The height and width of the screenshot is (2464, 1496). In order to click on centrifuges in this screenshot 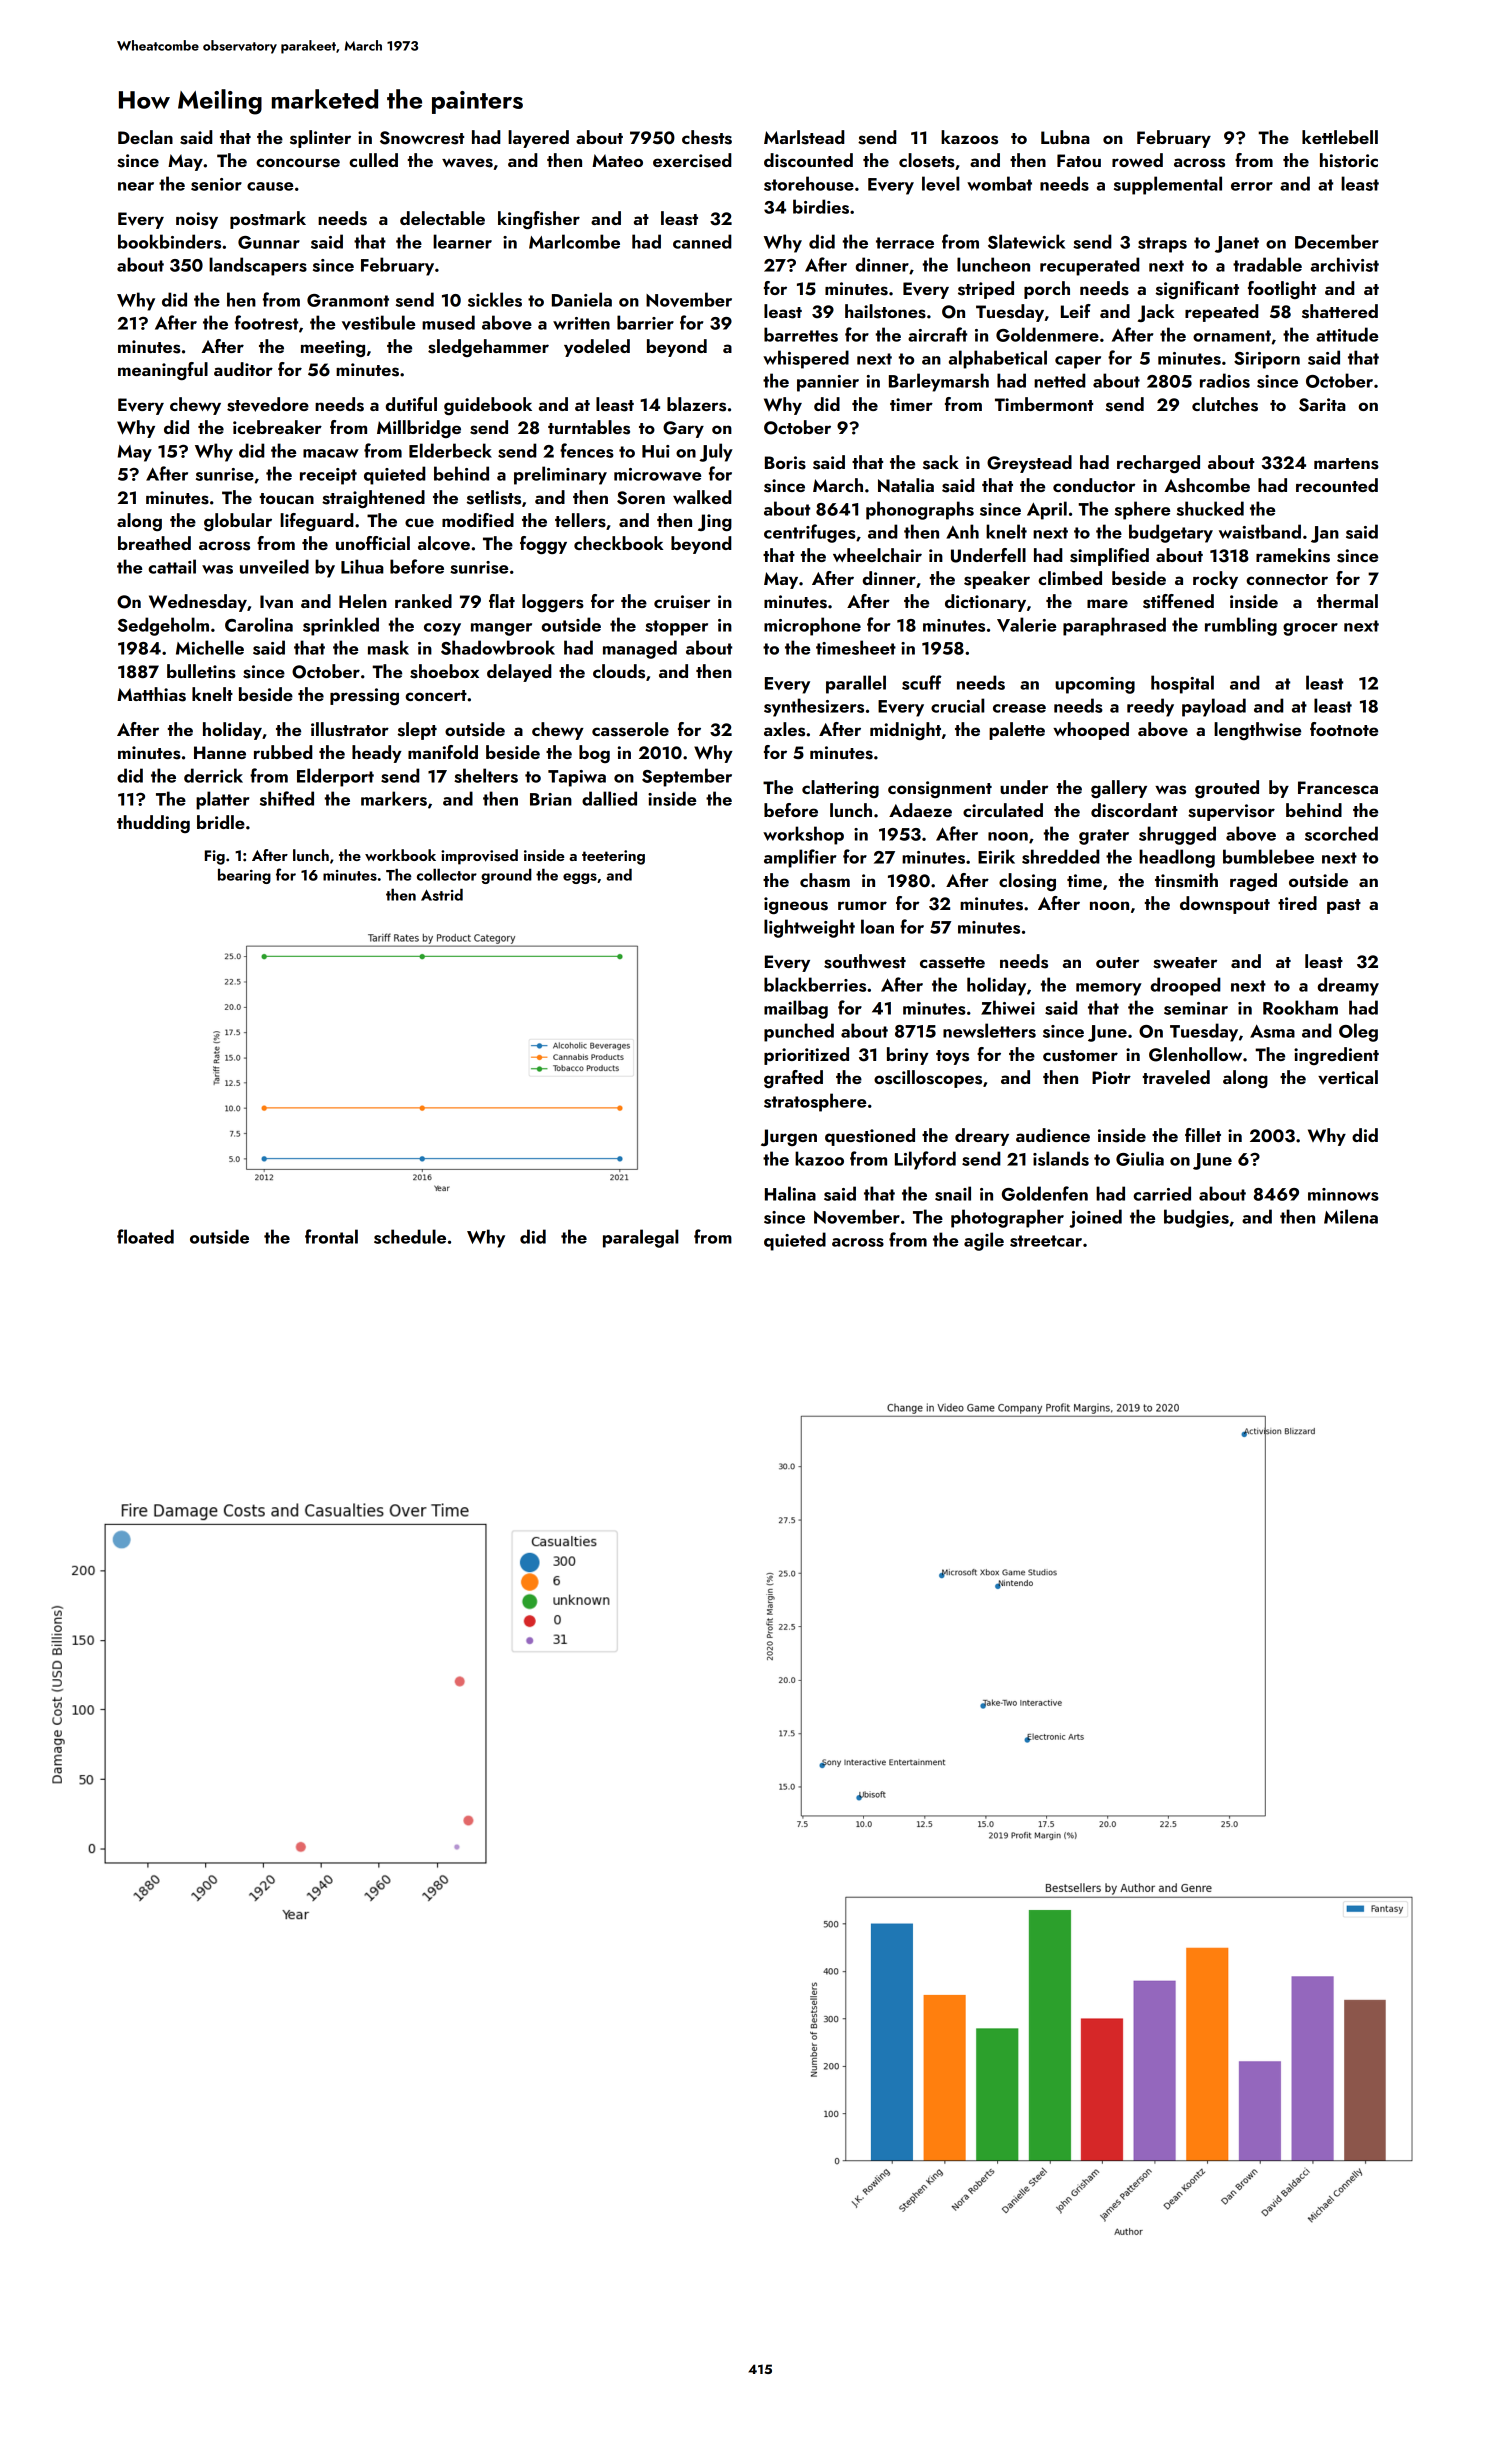, I will do `click(810, 533)`.
